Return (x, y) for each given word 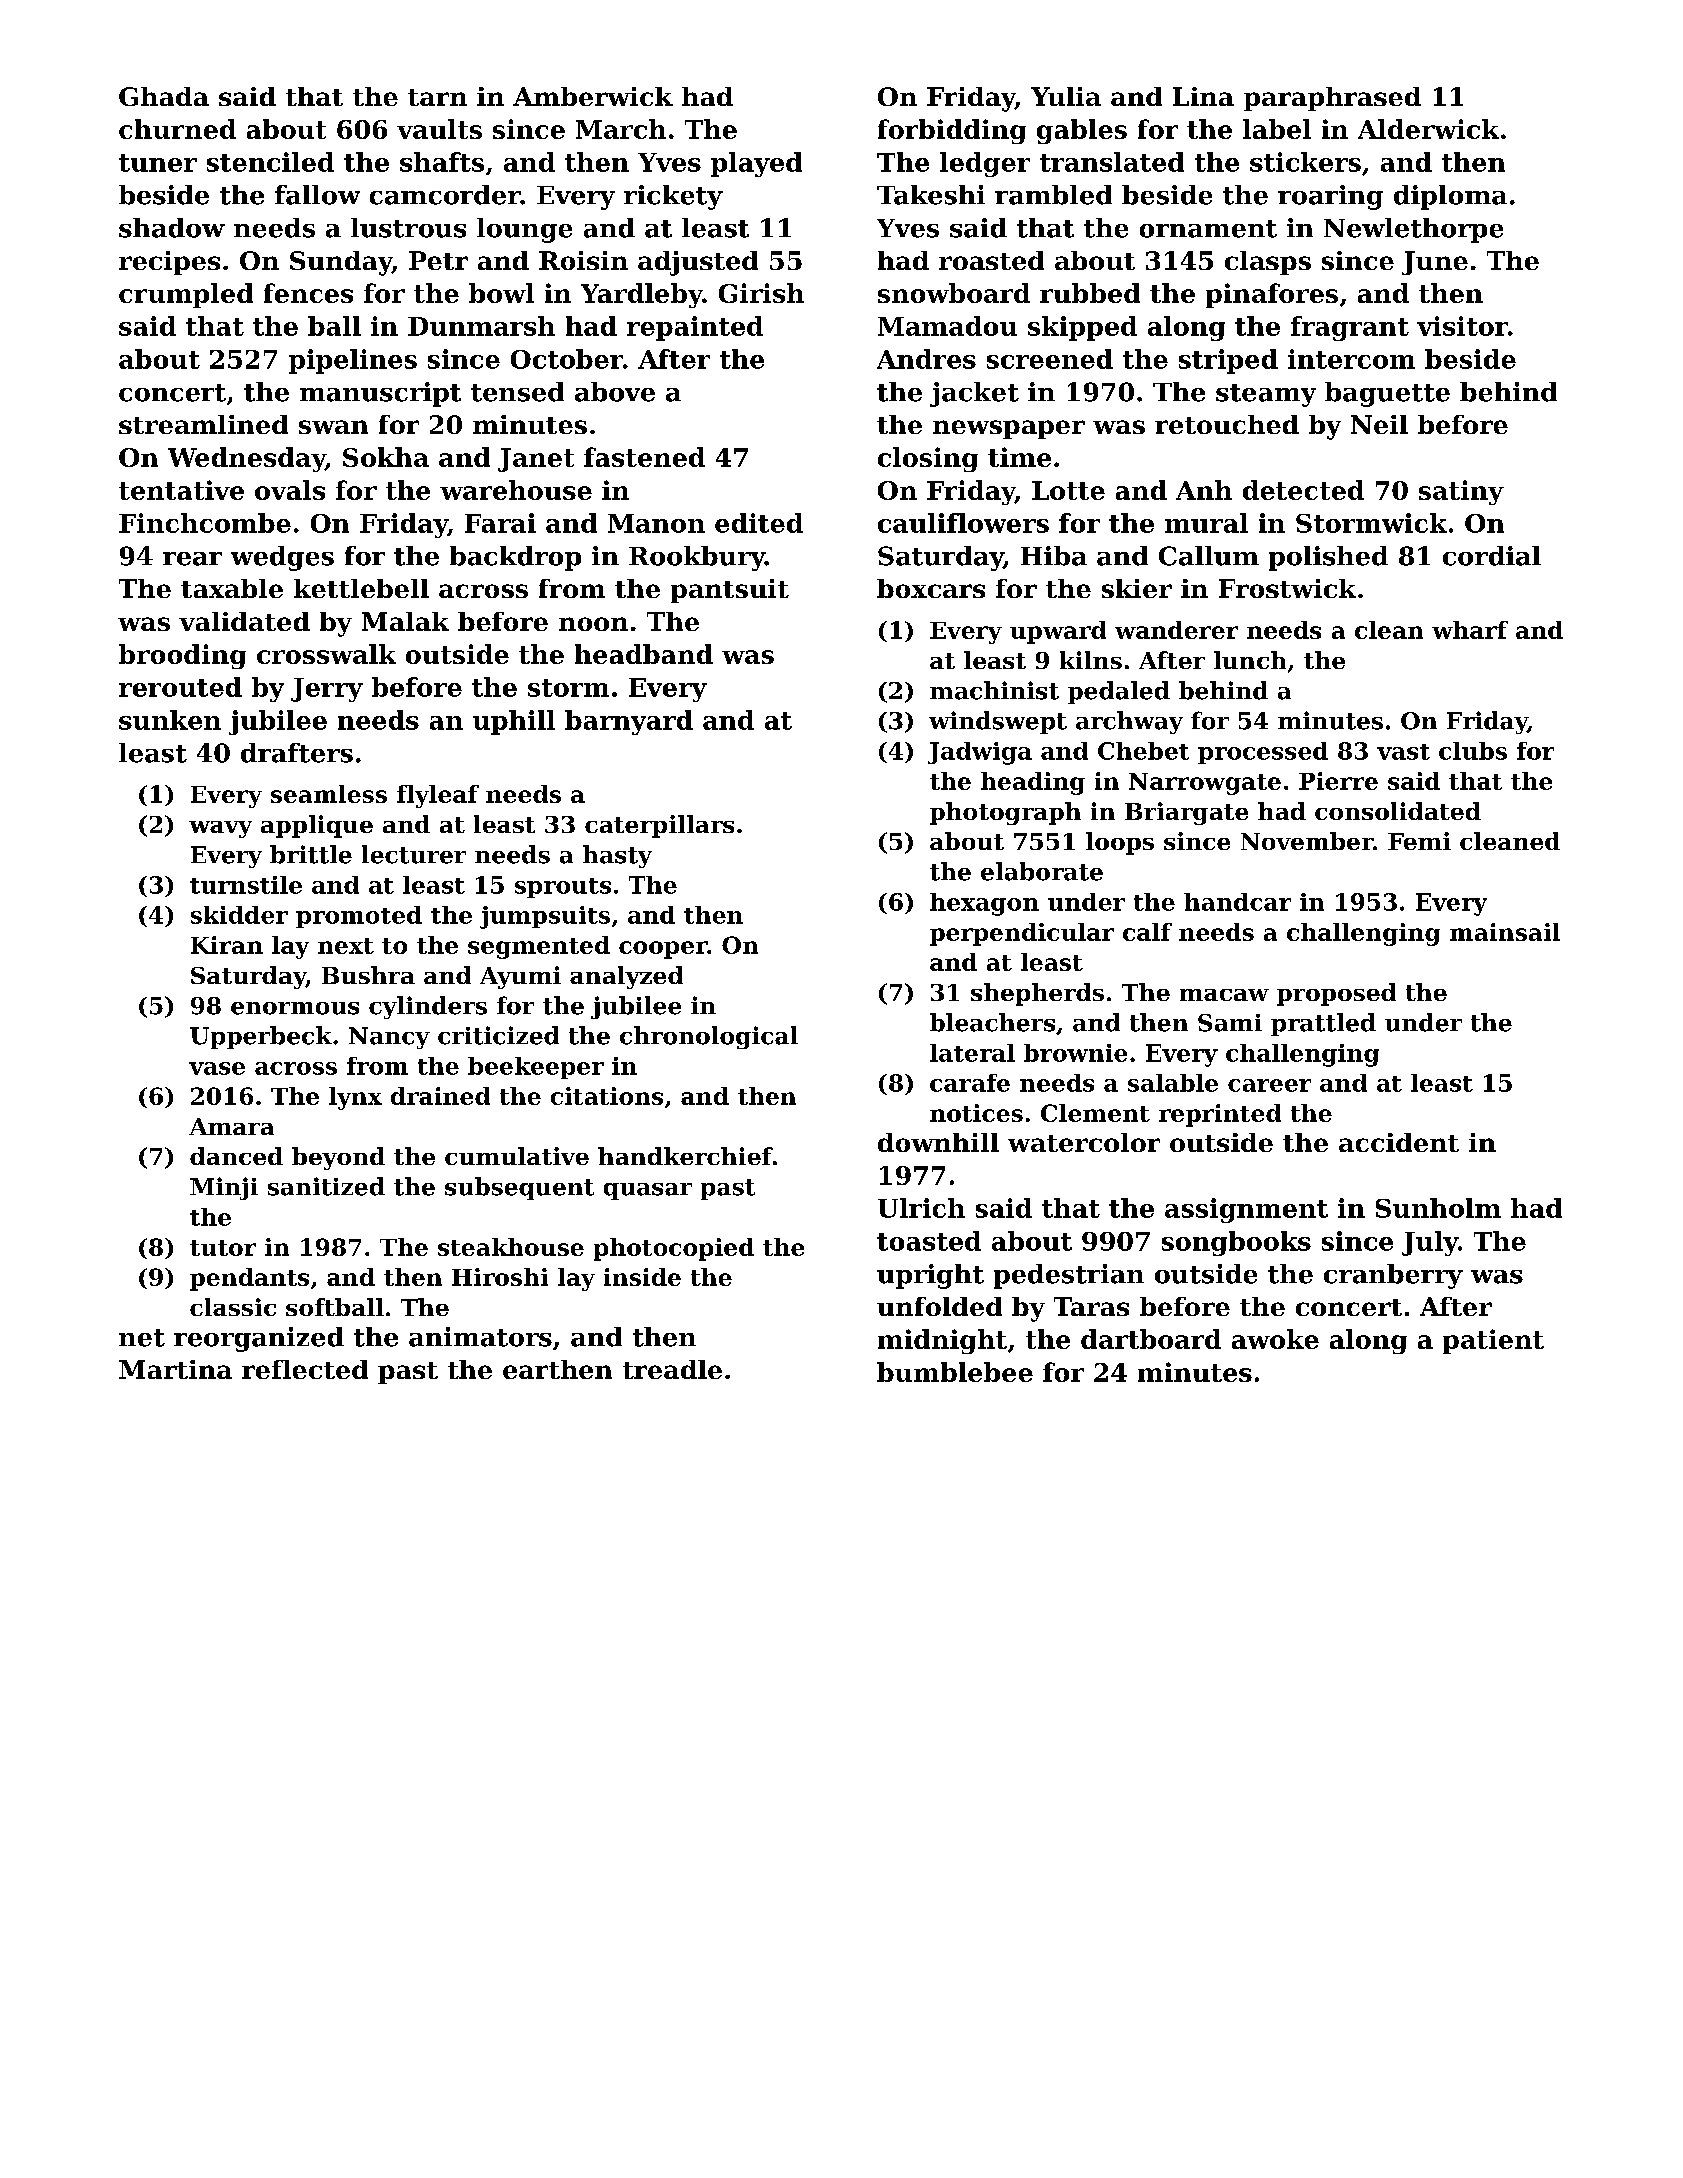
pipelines (353, 361)
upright (930, 1276)
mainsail (1505, 932)
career (1269, 1085)
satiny (1461, 492)
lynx (355, 1098)
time (1019, 457)
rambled (1053, 195)
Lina (1203, 96)
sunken (170, 720)
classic (233, 1307)
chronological (709, 1037)
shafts (442, 162)
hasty (617, 856)
